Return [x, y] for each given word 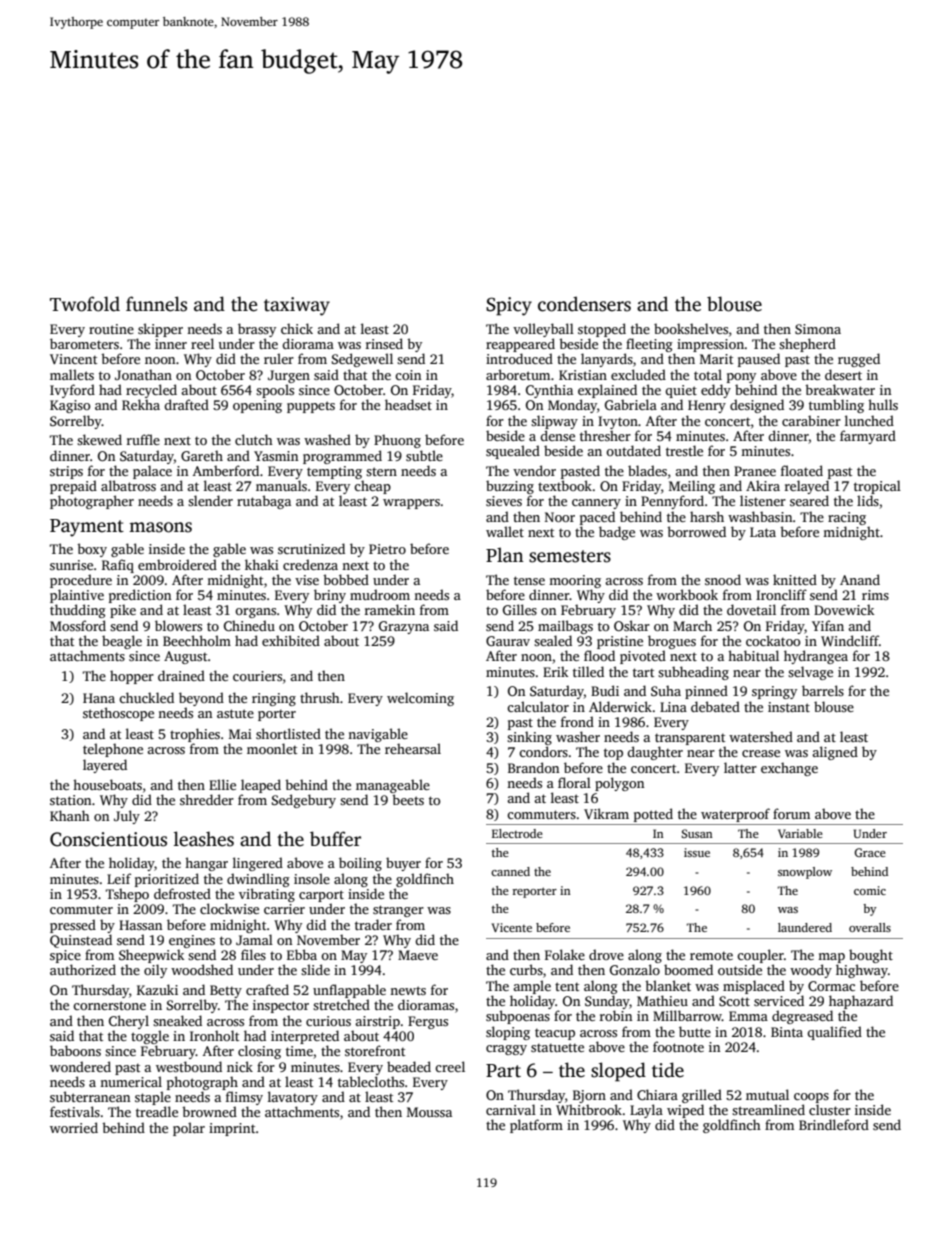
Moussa [429, 1112]
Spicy [509, 306]
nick [240, 1066]
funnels [156, 304]
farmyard [868, 437]
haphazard [861, 1002]
